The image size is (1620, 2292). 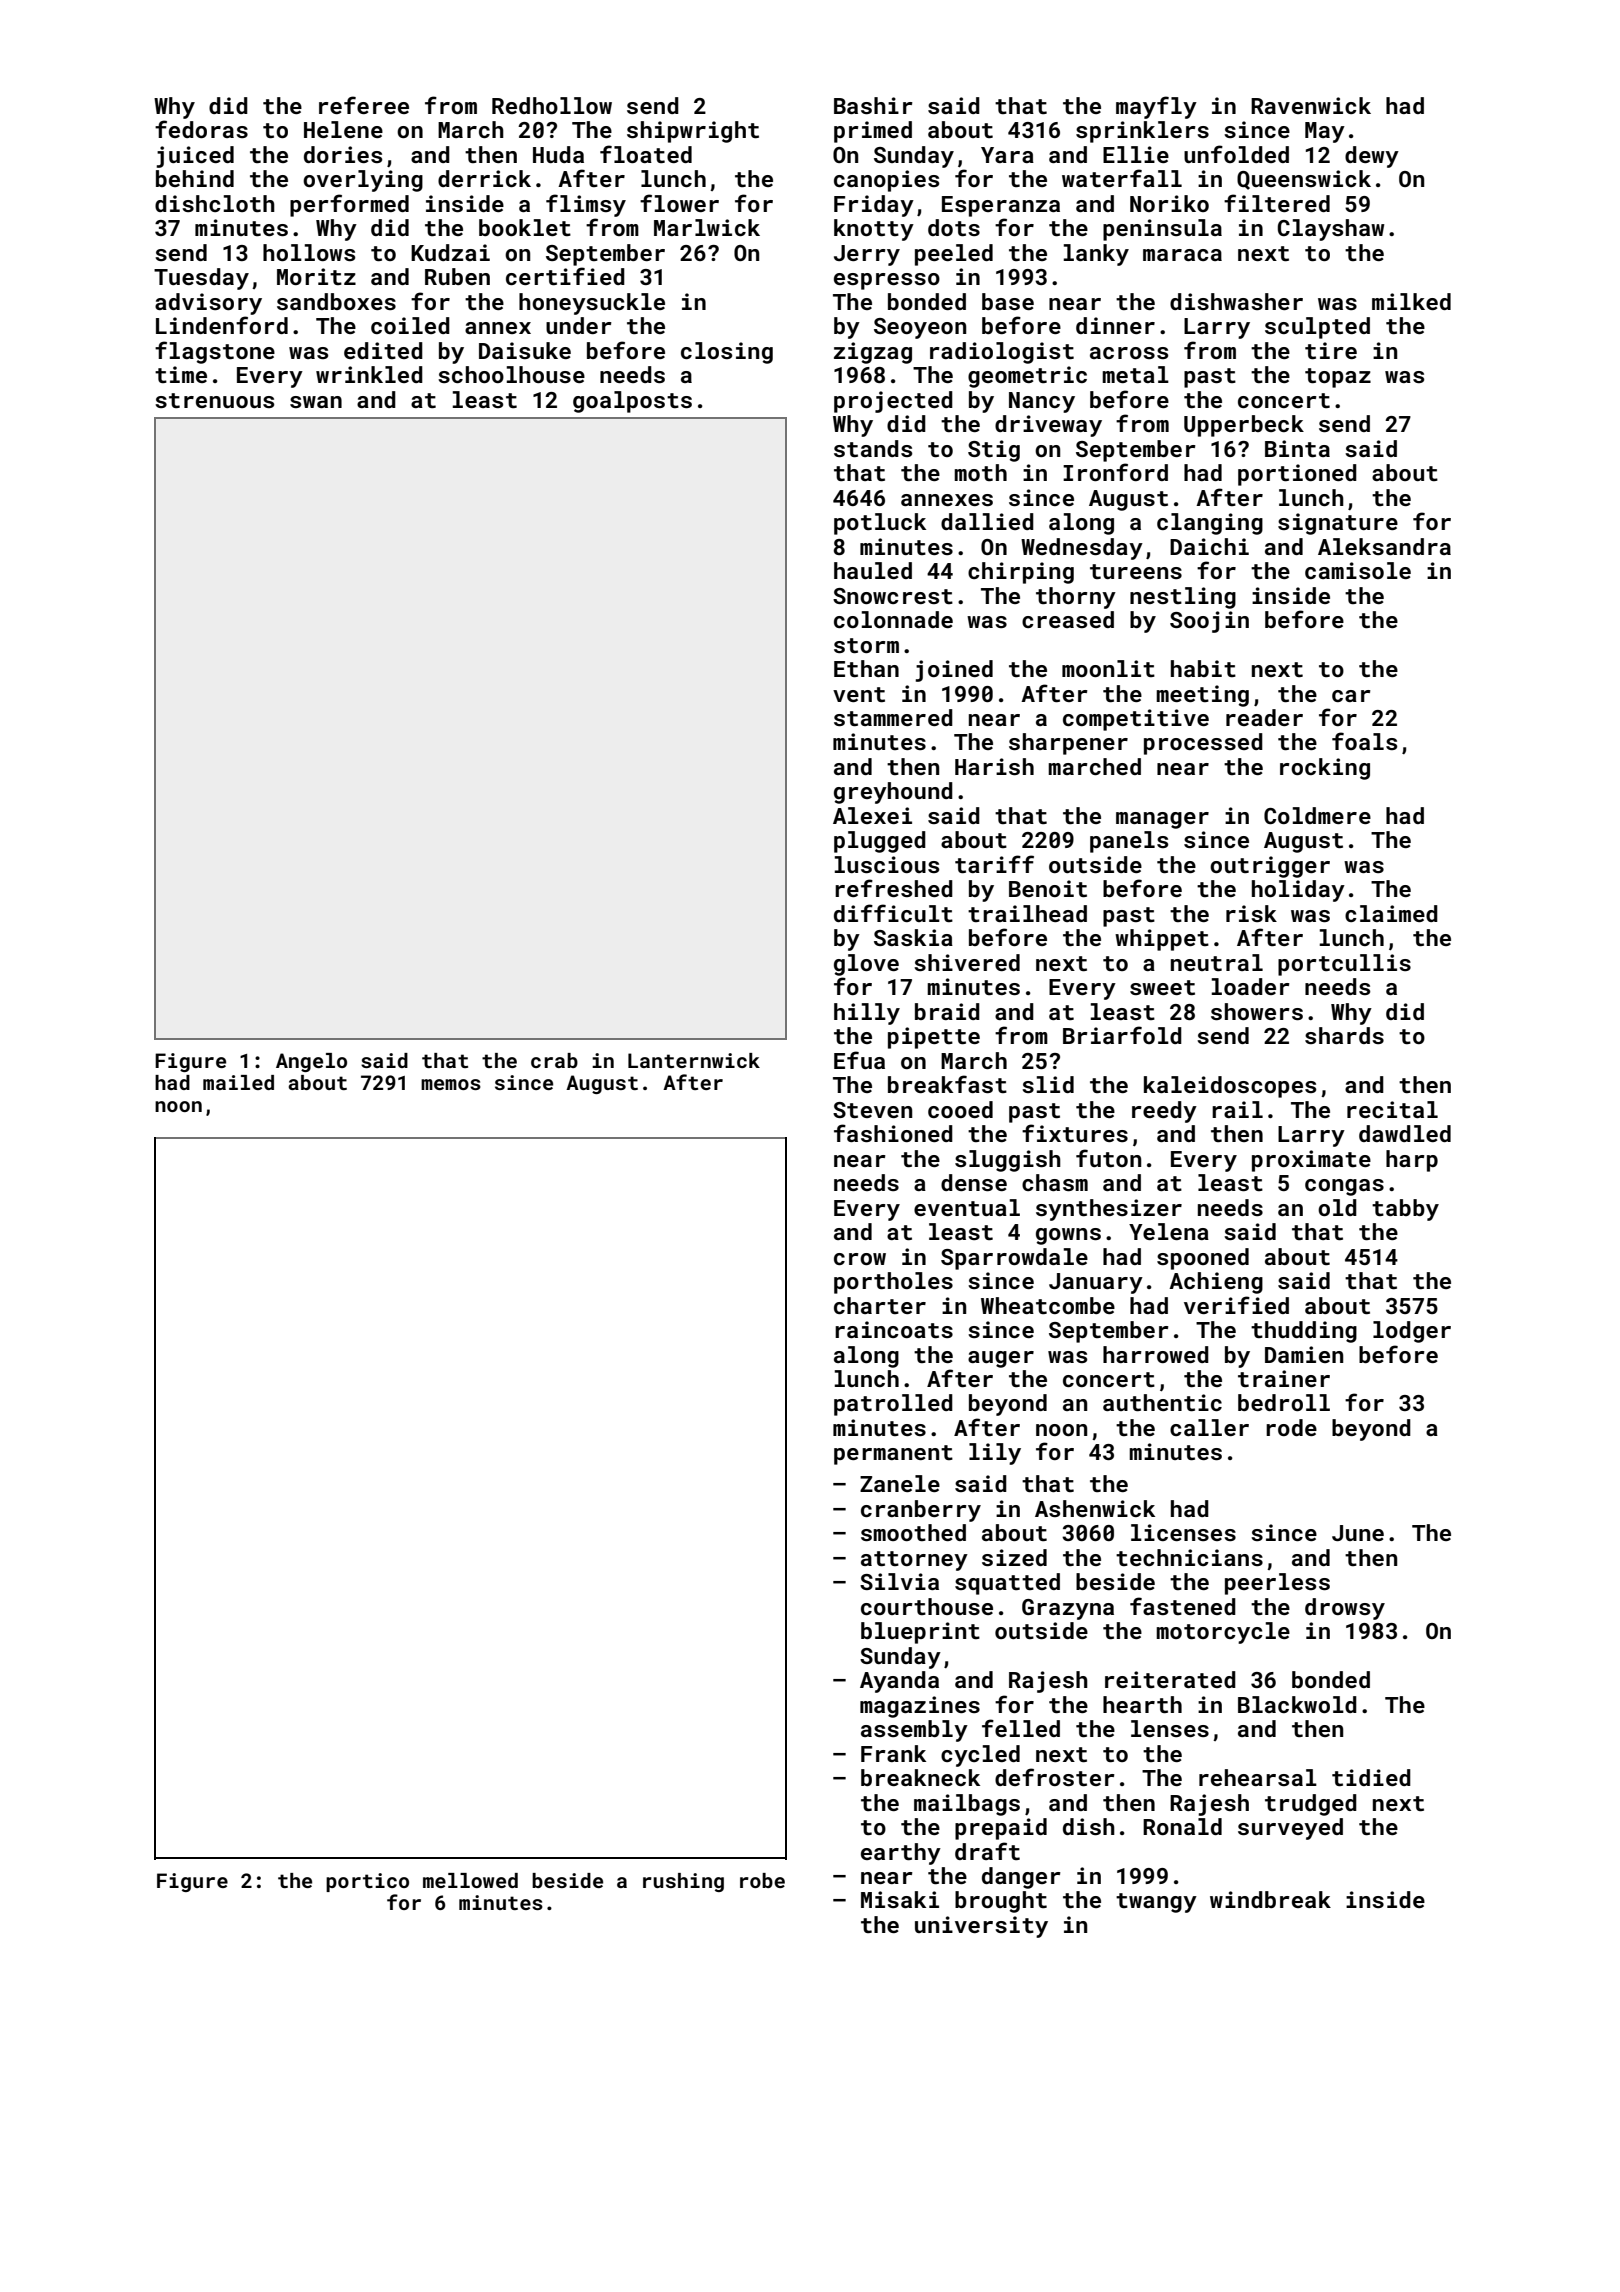 I want to click on twangy, so click(x=1156, y=1903).
